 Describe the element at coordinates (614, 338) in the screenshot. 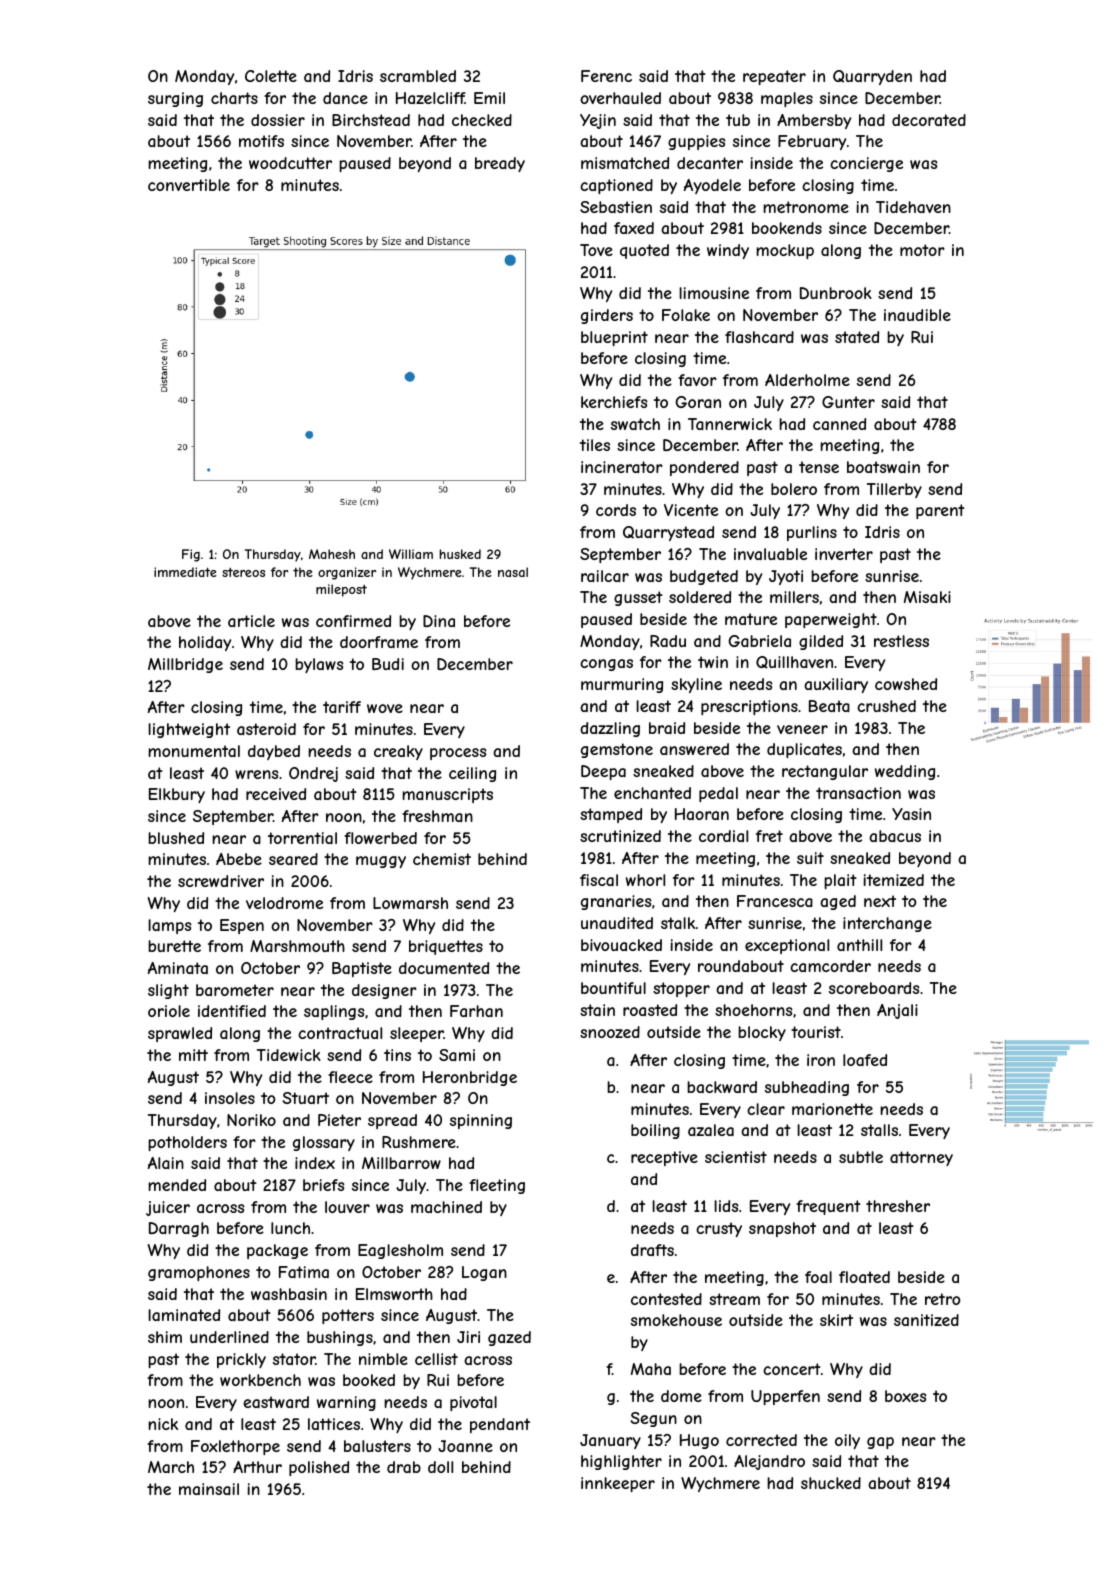

I see `blueprint` at that location.
